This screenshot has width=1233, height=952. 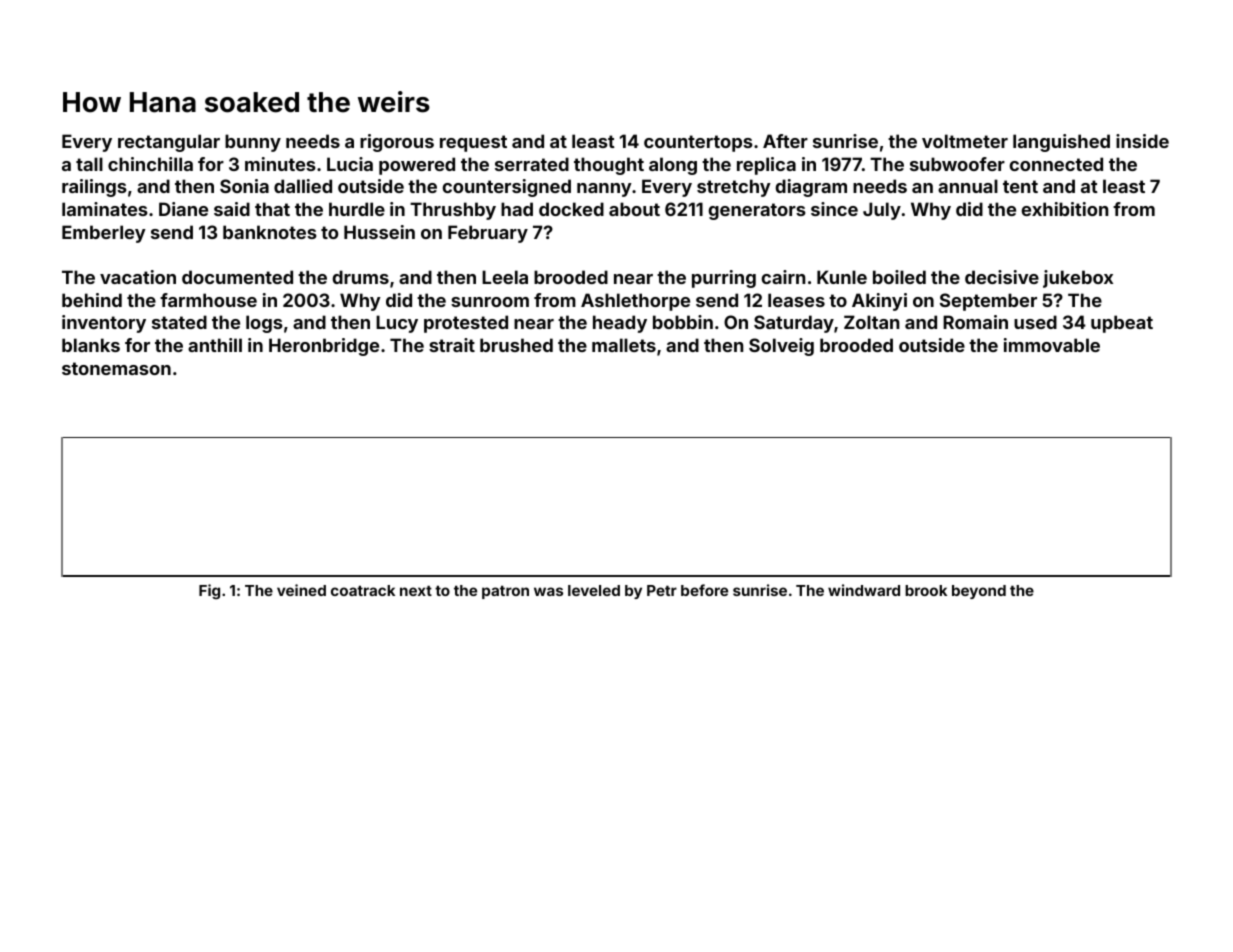 What do you see at coordinates (116, 368) in the screenshot?
I see `stonemason` at bounding box center [116, 368].
